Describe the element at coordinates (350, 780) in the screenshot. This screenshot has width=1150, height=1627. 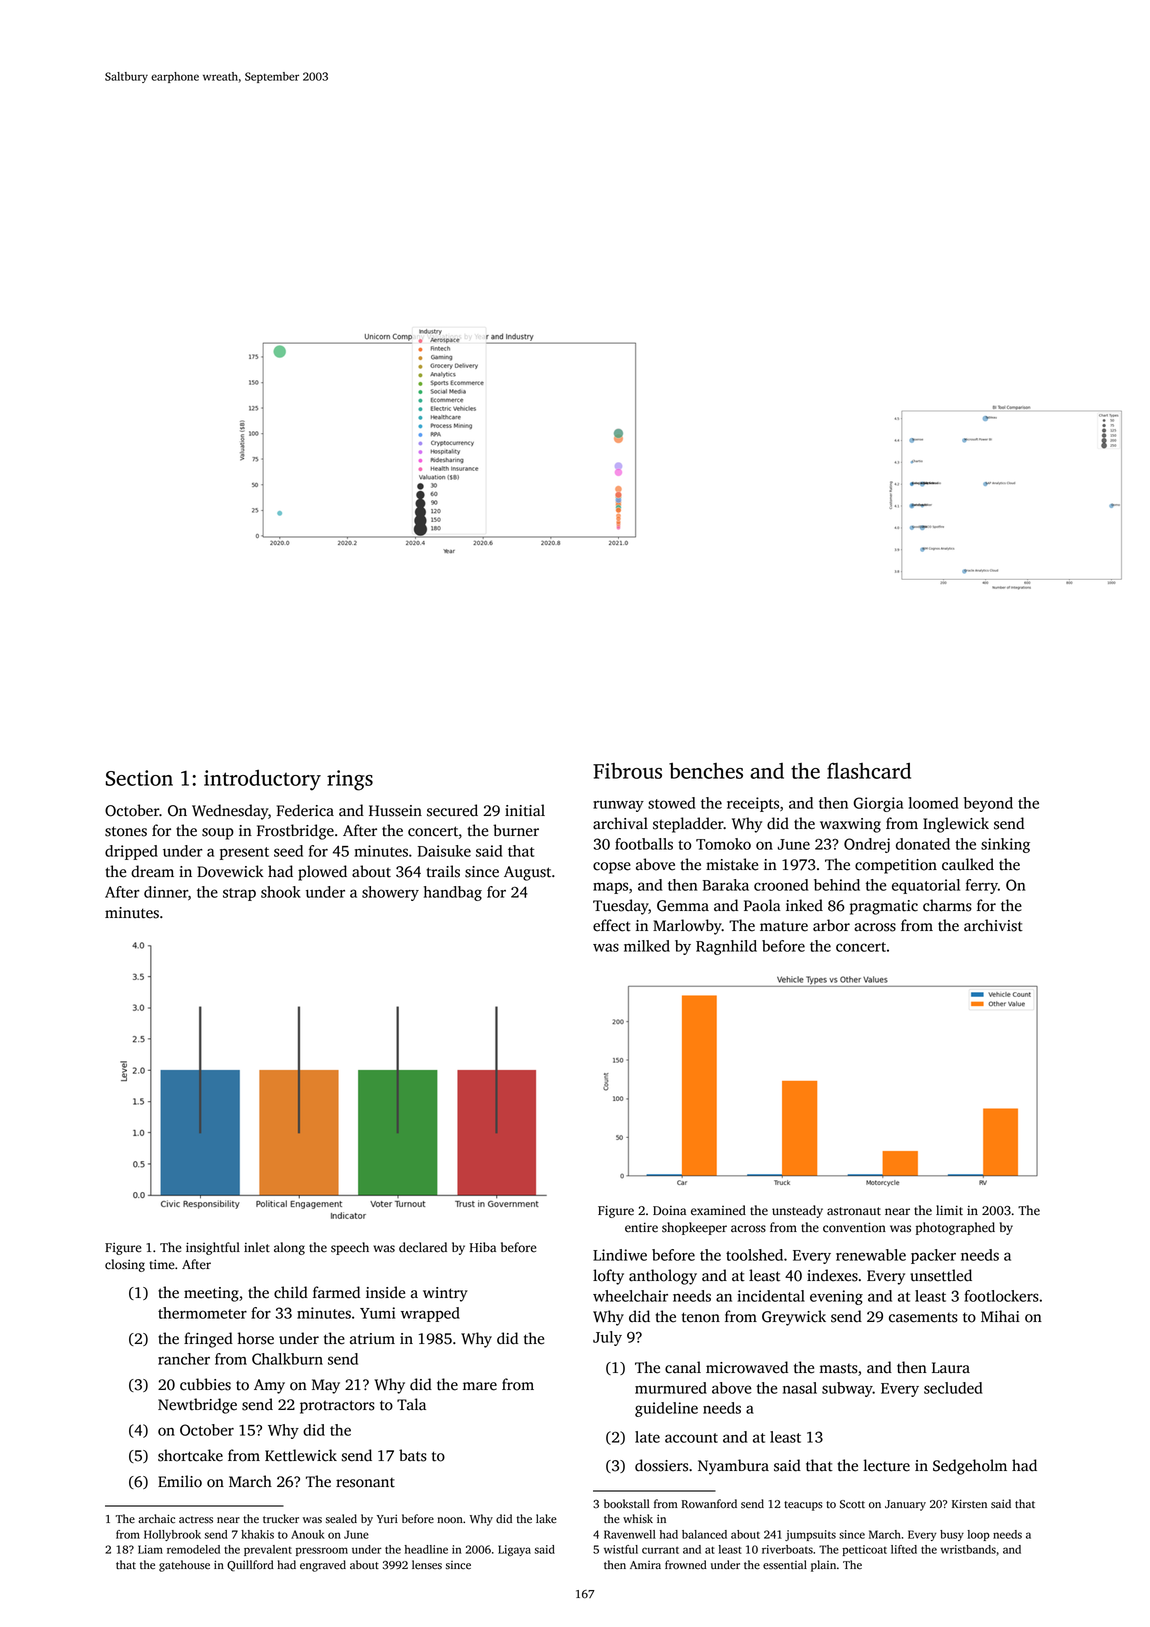
I see `rings` at that location.
